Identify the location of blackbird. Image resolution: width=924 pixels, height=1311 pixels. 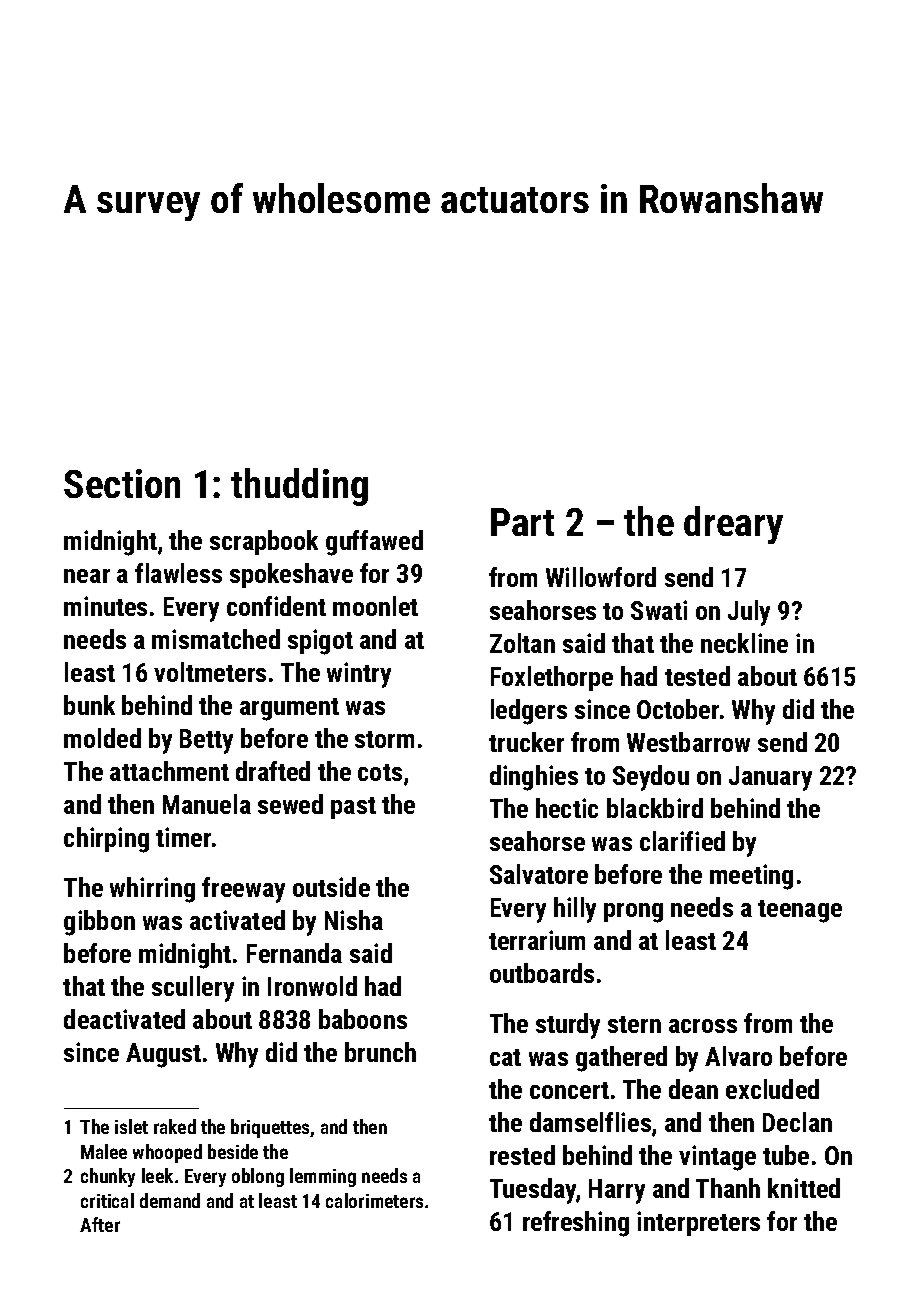
(655, 808).
